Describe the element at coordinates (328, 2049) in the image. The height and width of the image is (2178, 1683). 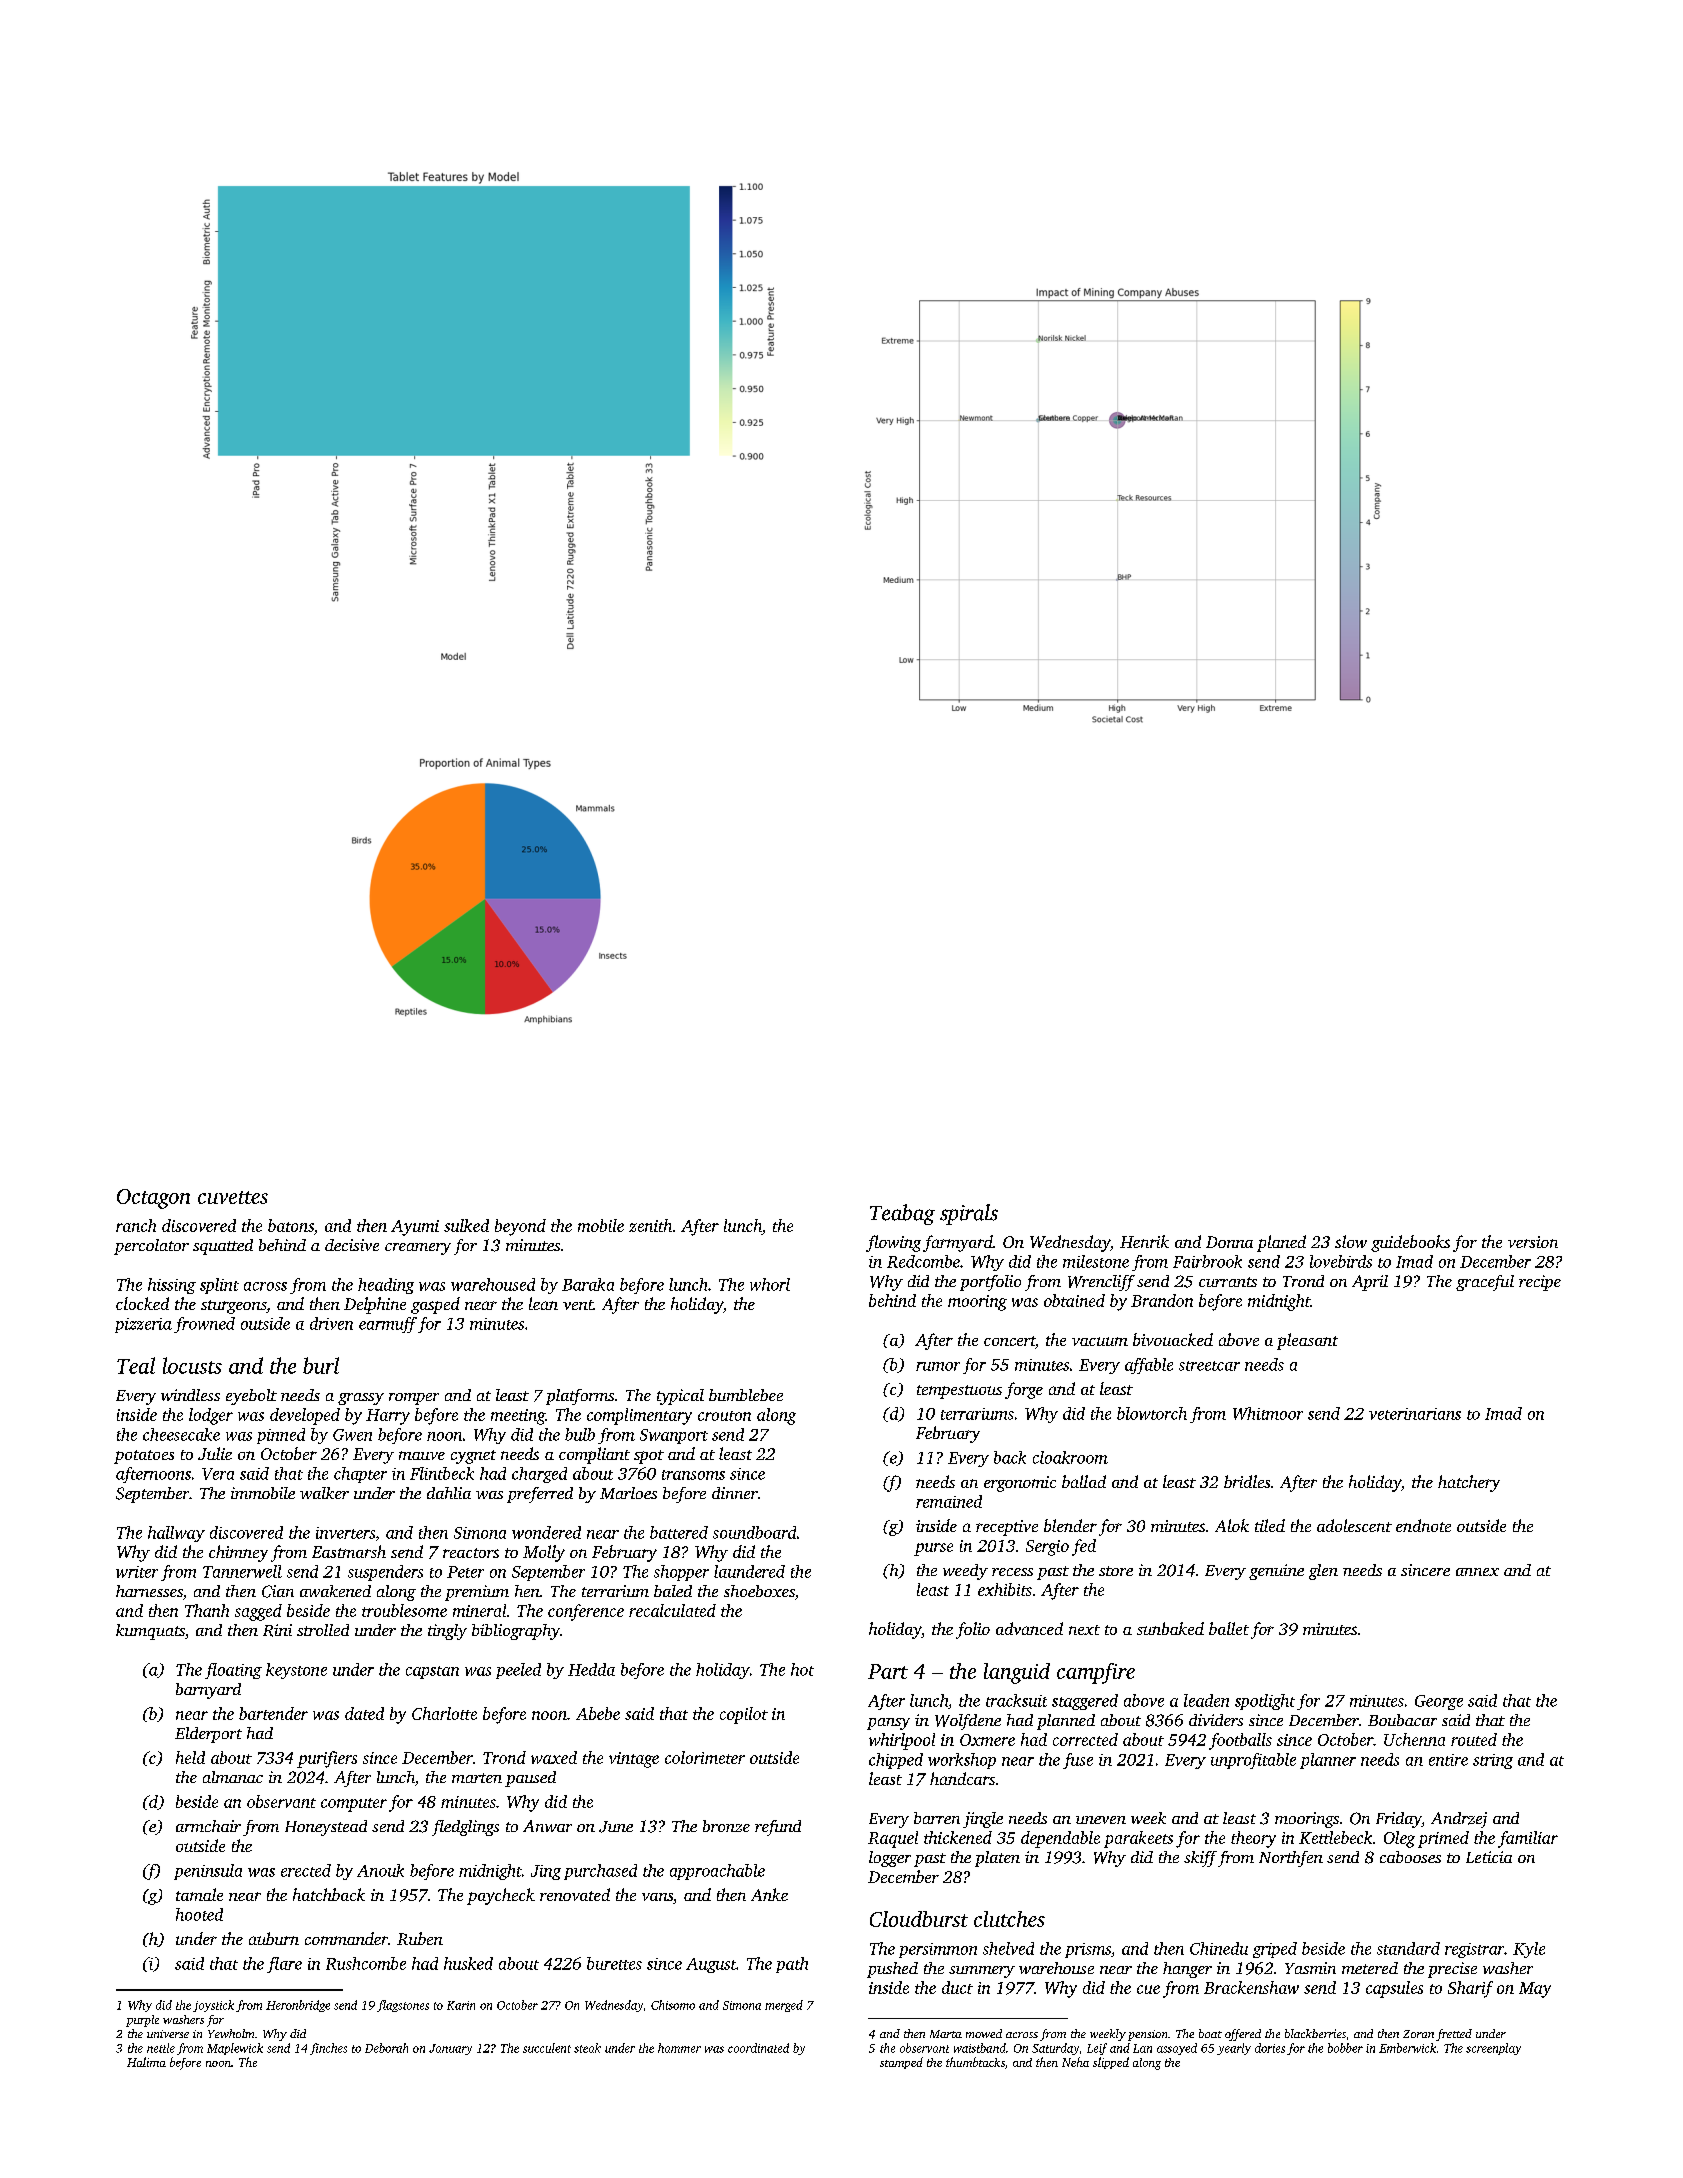
I see `finches` at that location.
